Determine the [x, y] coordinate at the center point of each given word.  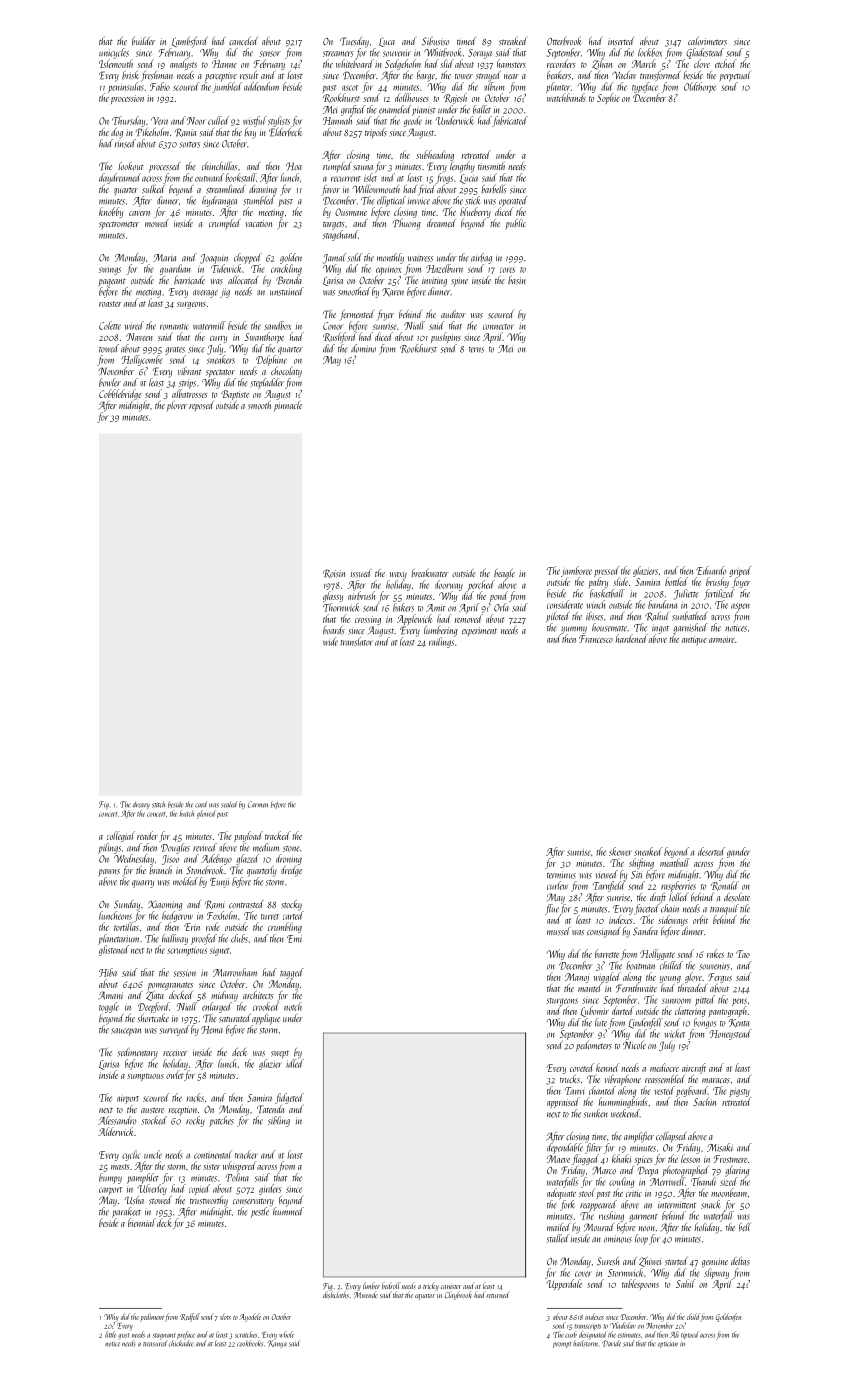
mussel [558, 931]
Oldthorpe [700, 87]
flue [552, 909]
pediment [152, 1317]
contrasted [246, 904]
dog [117, 133]
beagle [504, 574]
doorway [449, 585]
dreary [141, 805]
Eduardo [711, 570]
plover [177, 406]
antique [694, 641]
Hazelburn [444, 268]
